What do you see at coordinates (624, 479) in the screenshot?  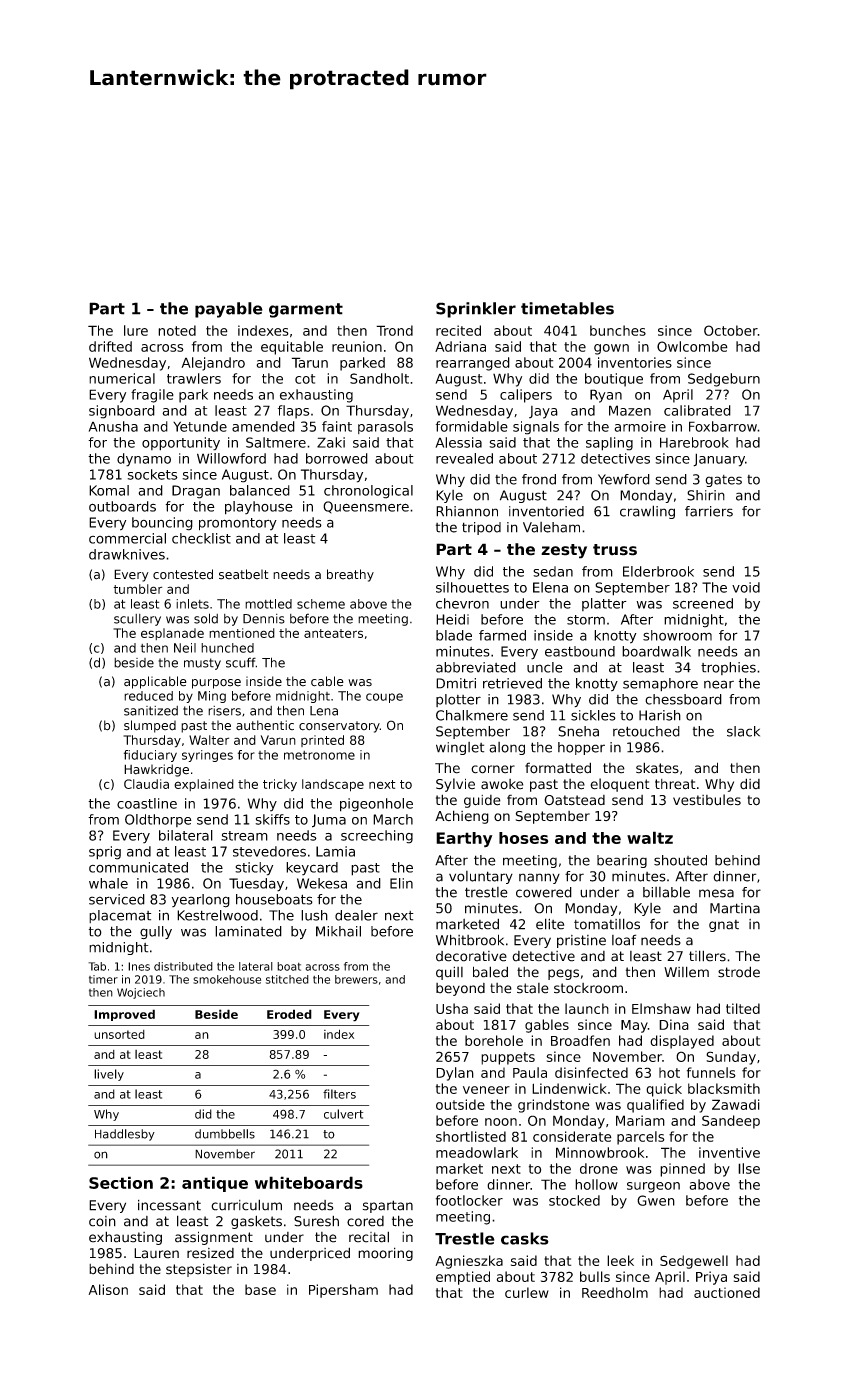 I see `Yewford` at bounding box center [624, 479].
